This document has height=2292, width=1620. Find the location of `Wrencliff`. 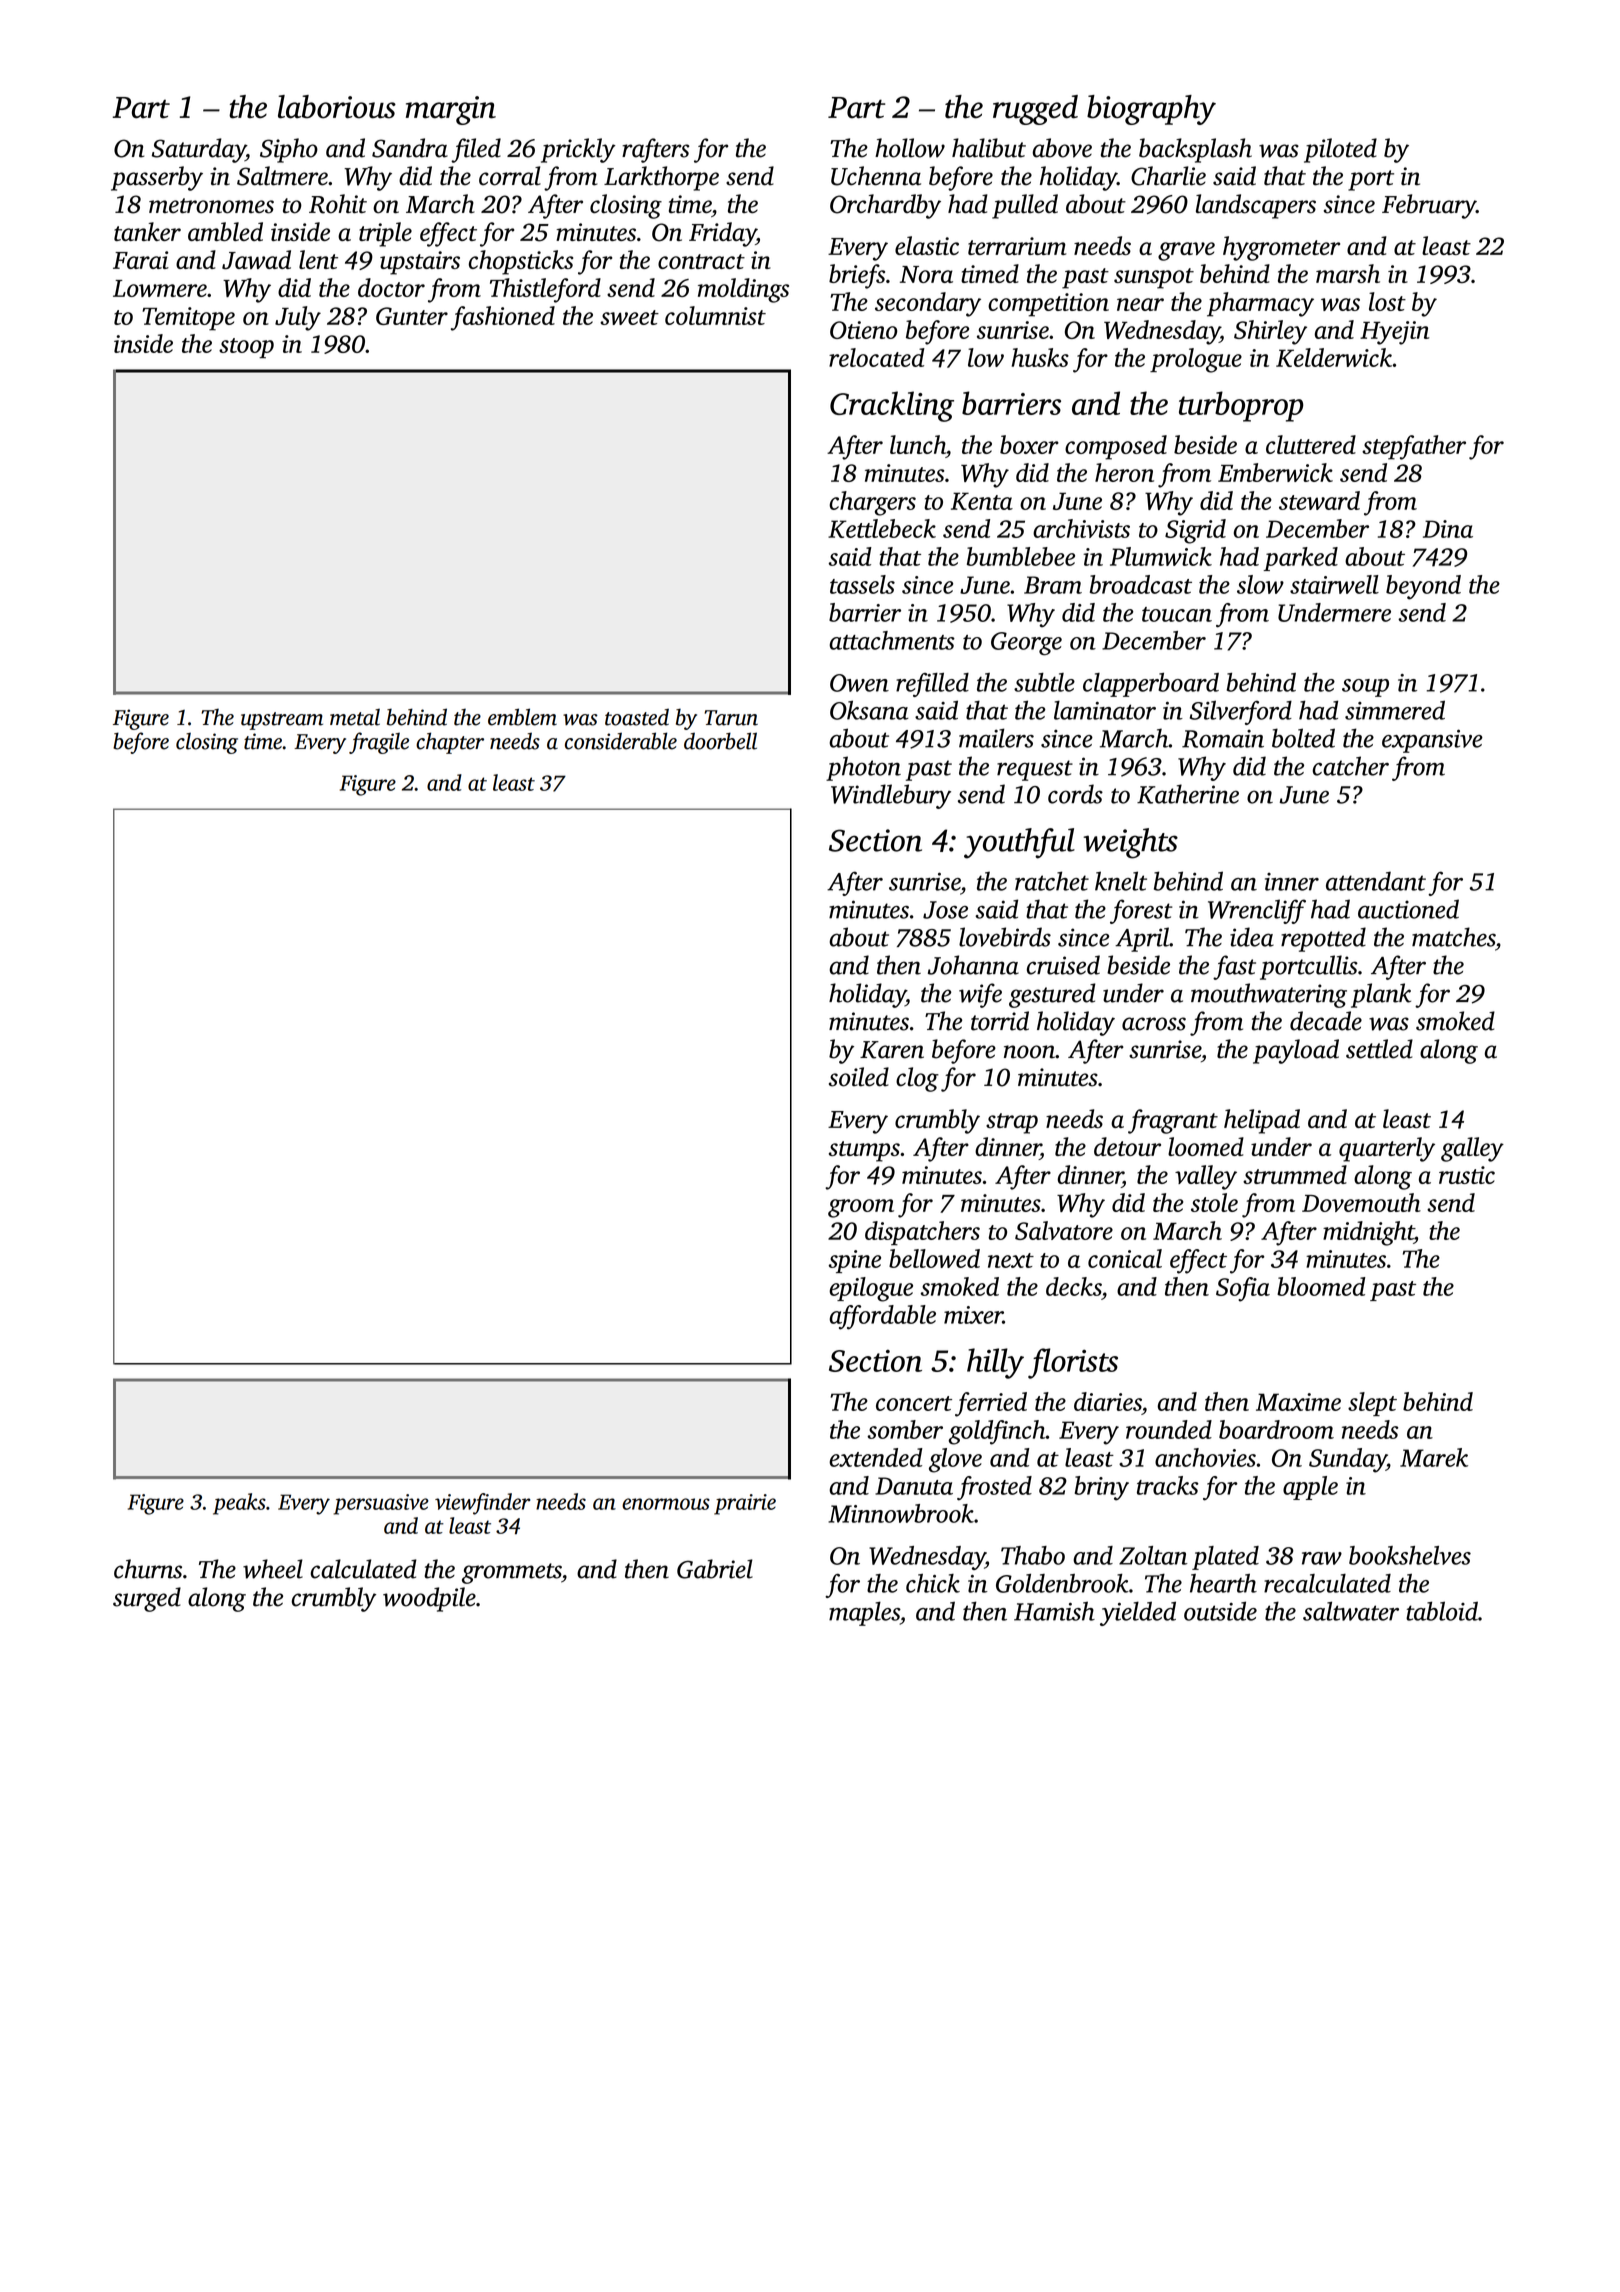

Wrencliff is located at coordinates (1257, 911).
